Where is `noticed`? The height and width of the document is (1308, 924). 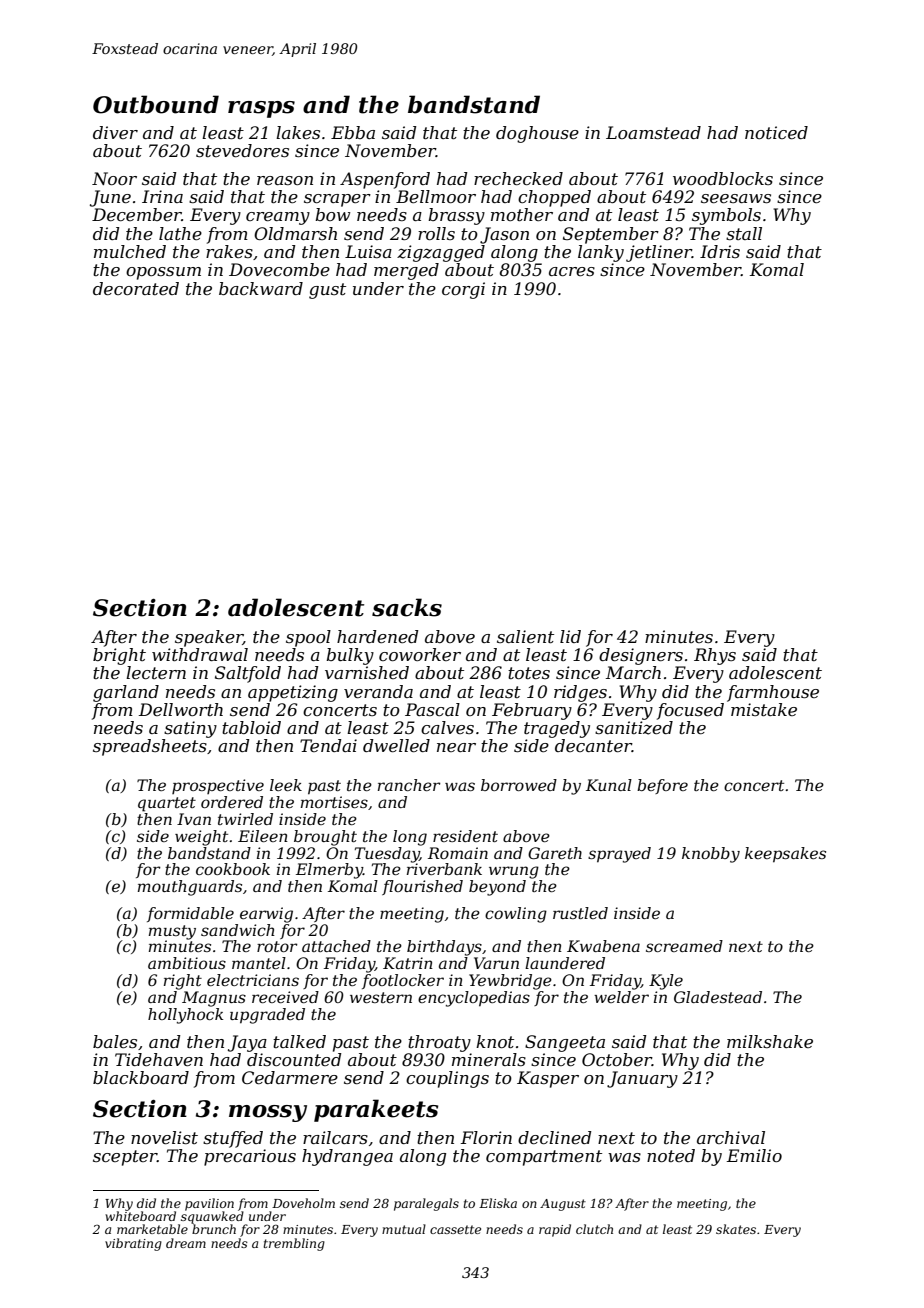
noticed is located at coordinates (776, 132).
